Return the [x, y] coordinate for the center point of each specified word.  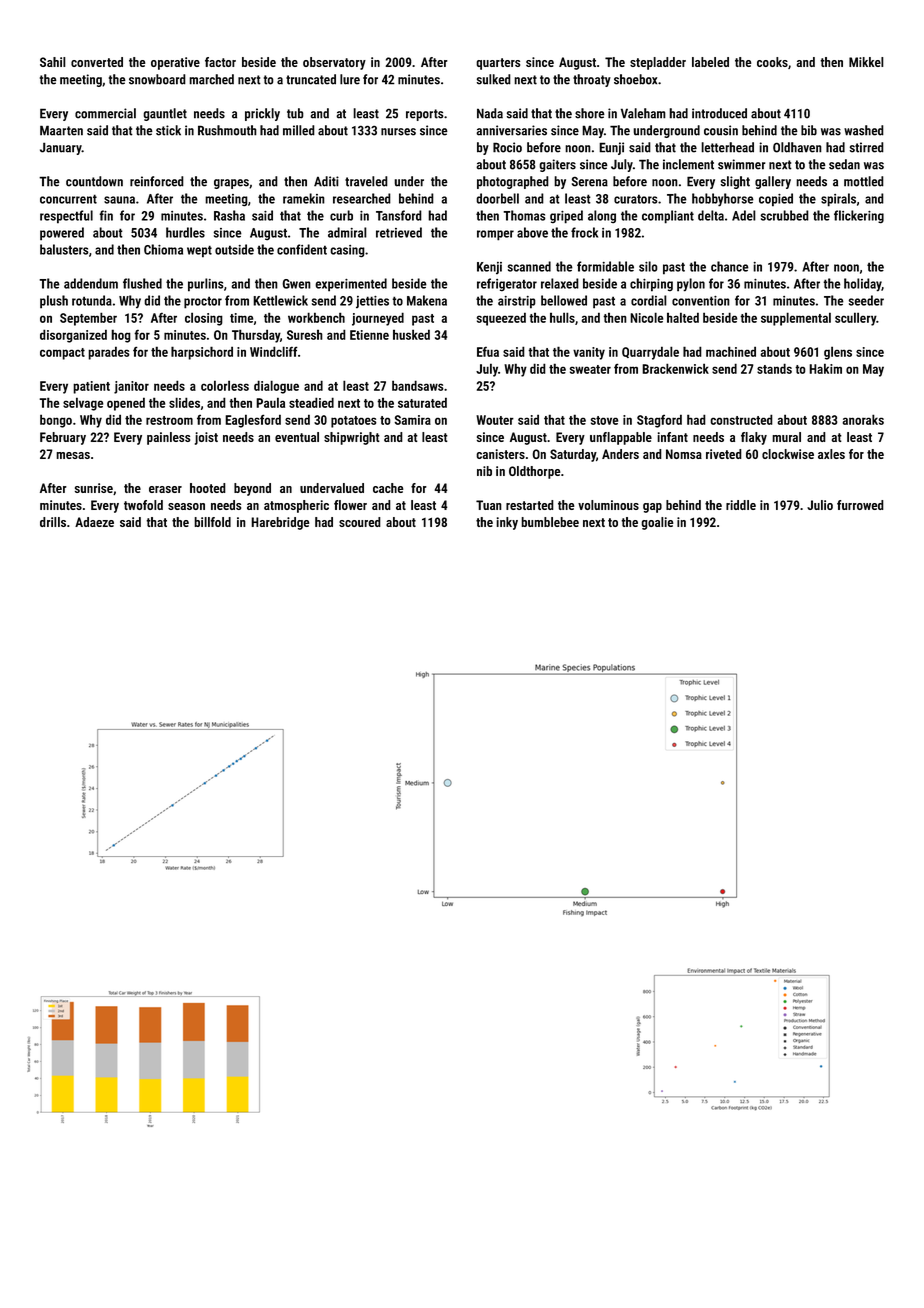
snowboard [157, 79]
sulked [494, 79]
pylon [691, 285]
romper [495, 235]
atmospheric [296, 506]
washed [864, 130]
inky [507, 523]
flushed [142, 283]
